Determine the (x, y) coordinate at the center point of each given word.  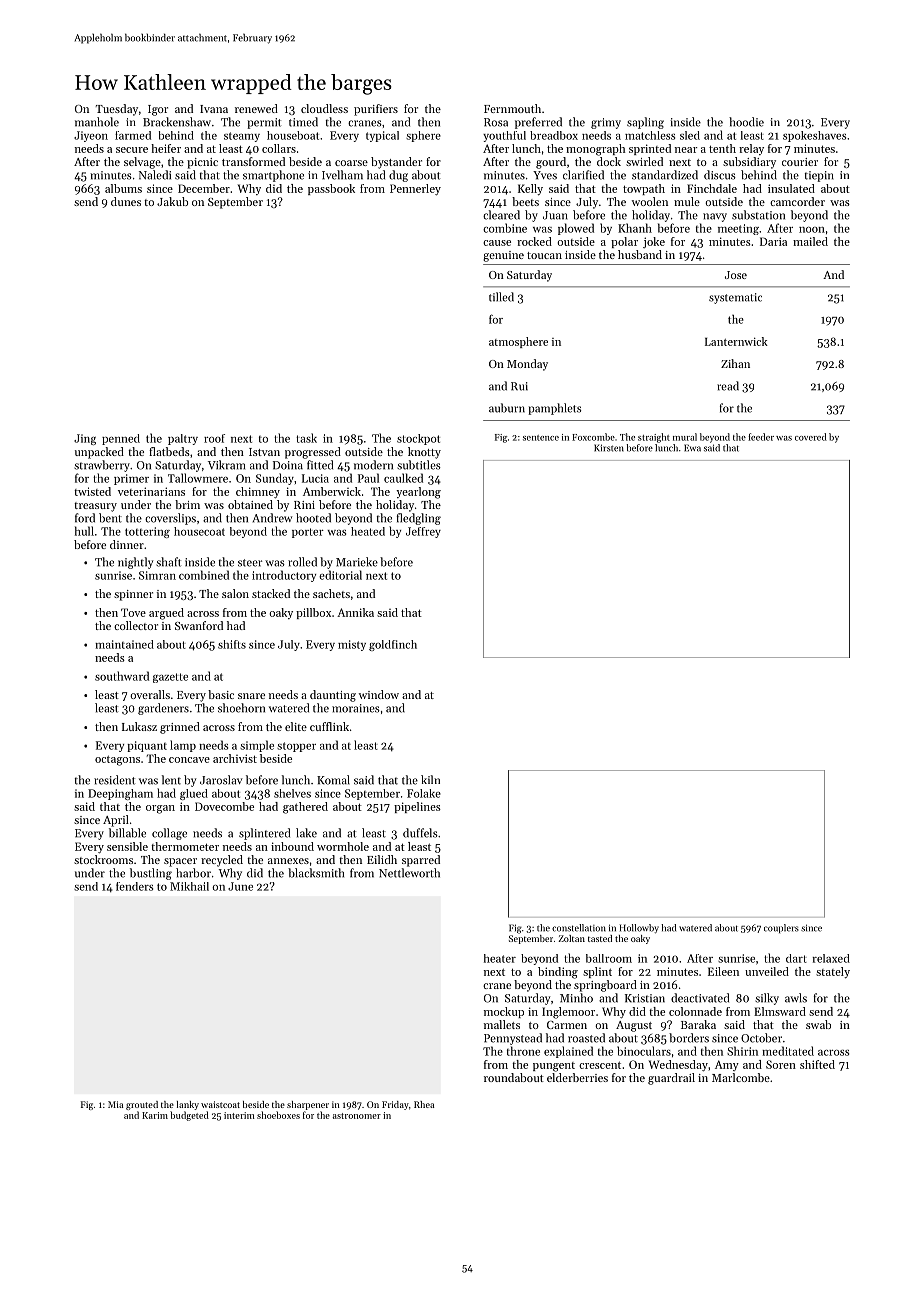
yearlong (418, 493)
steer (250, 563)
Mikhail (189, 886)
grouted (142, 1105)
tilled (501, 297)
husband (640, 254)
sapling (645, 123)
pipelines (417, 807)
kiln (430, 779)
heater (500, 958)
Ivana (214, 109)
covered (811, 437)
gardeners (163, 709)
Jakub (172, 201)
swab (818, 1024)
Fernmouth (512, 108)
